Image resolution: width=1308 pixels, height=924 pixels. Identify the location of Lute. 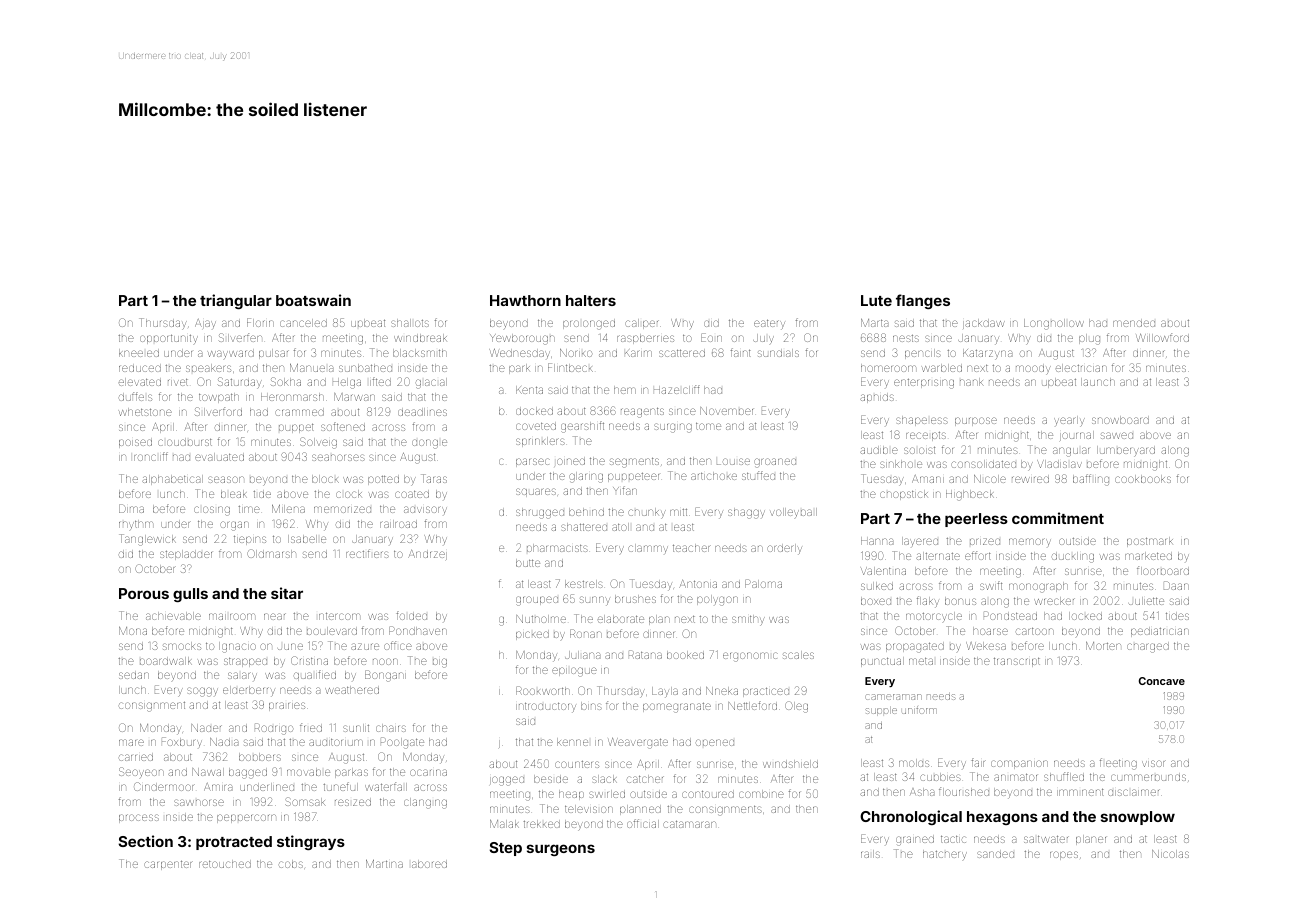
(876, 300).
